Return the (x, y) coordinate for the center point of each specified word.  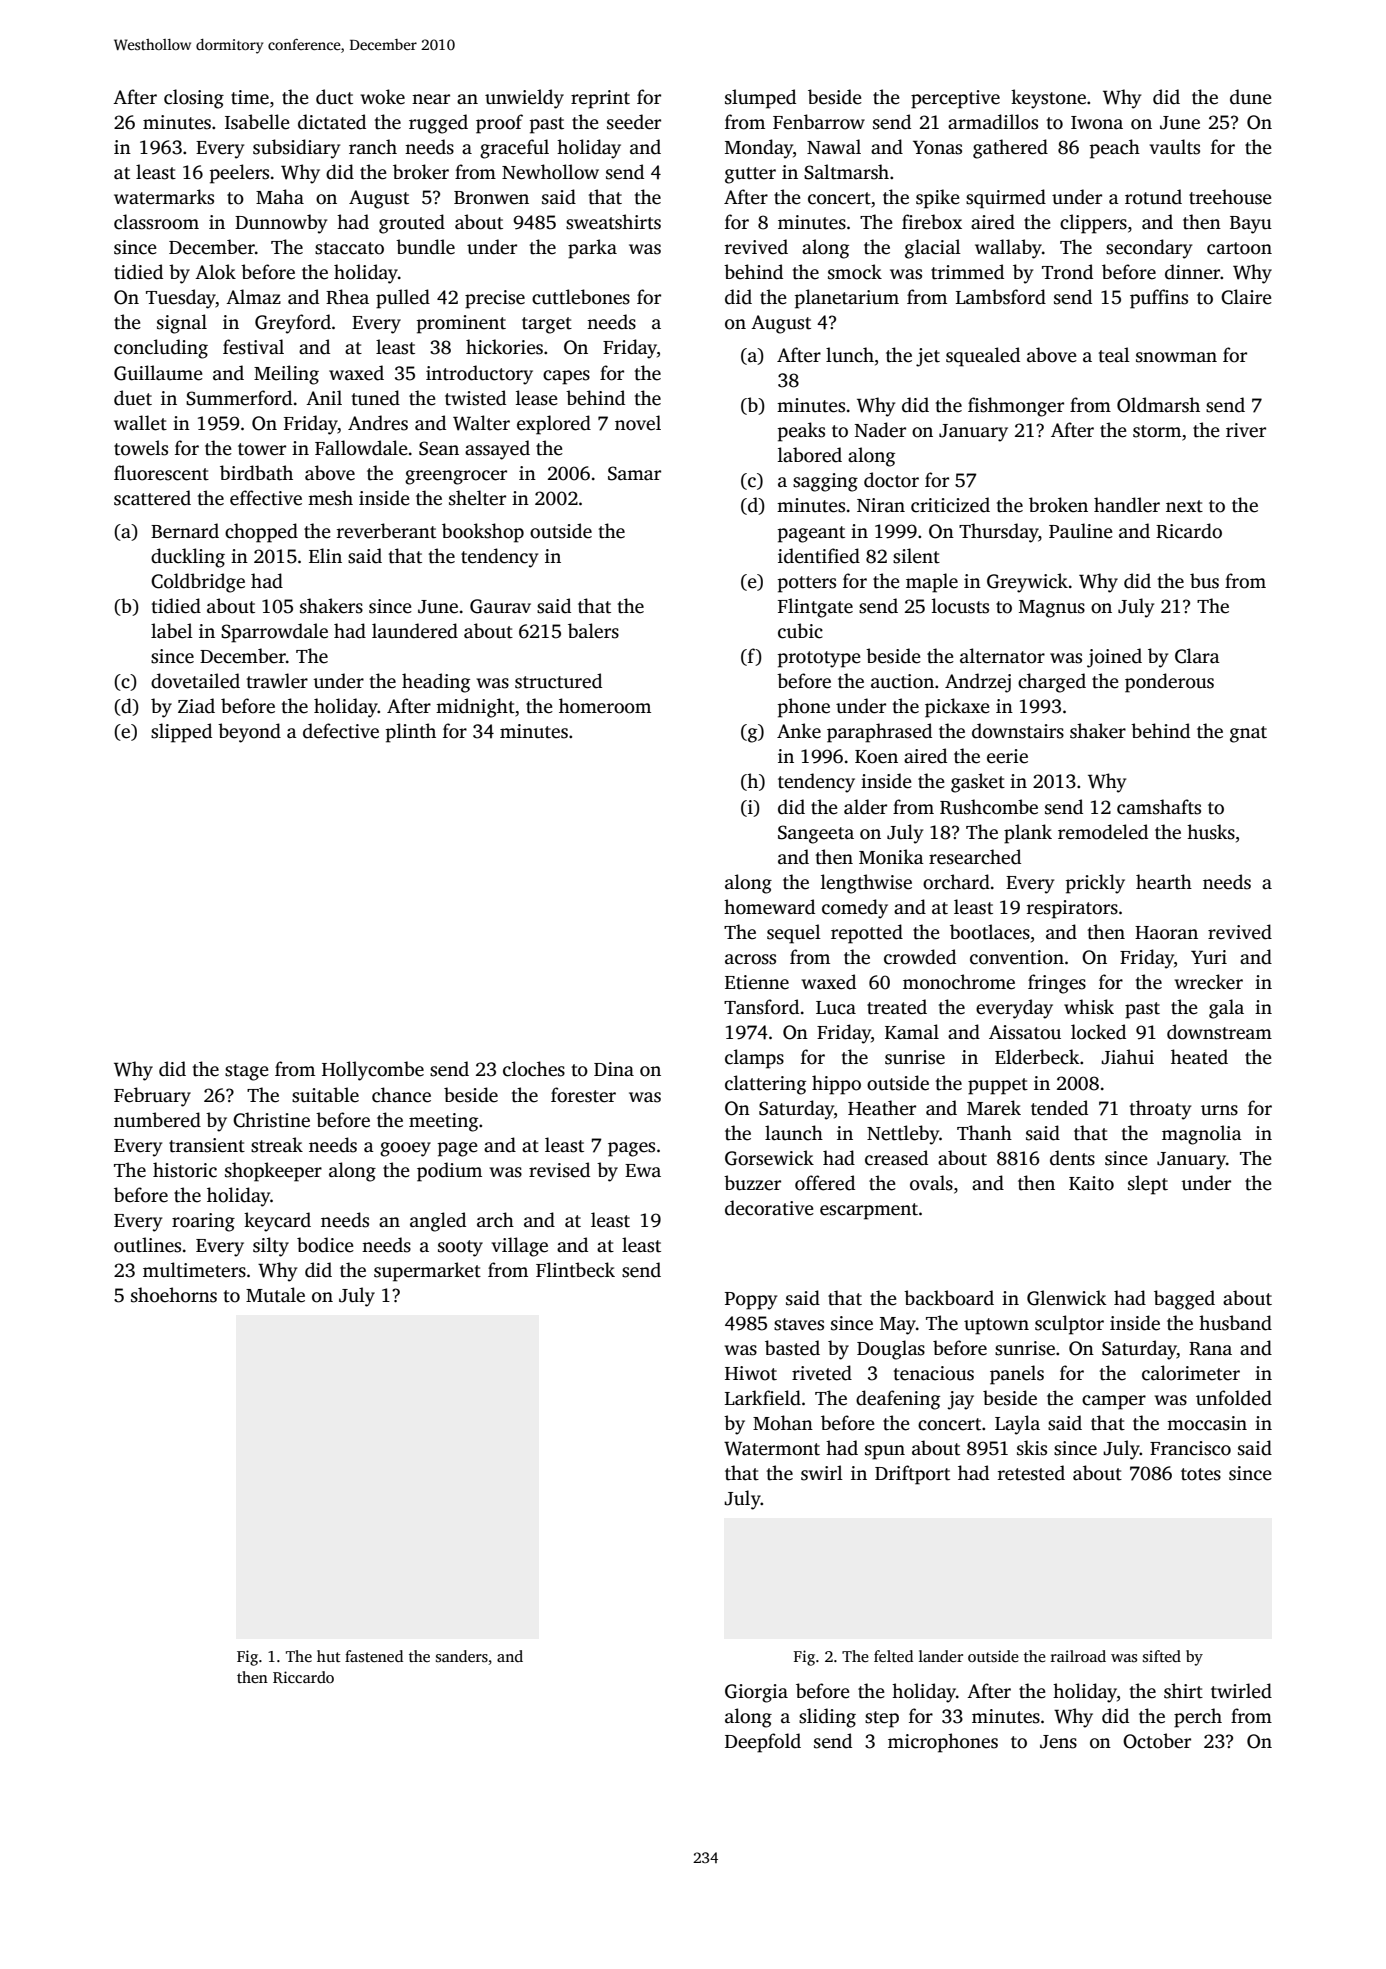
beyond (249, 733)
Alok (215, 272)
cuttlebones (581, 297)
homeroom (605, 706)
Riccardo (303, 1677)
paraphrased (879, 733)
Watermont (772, 1448)
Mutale (275, 1295)
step (882, 1719)
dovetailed (195, 681)
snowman (1176, 357)
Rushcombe (989, 807)
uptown (996, 1326)
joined (1114, 658)
